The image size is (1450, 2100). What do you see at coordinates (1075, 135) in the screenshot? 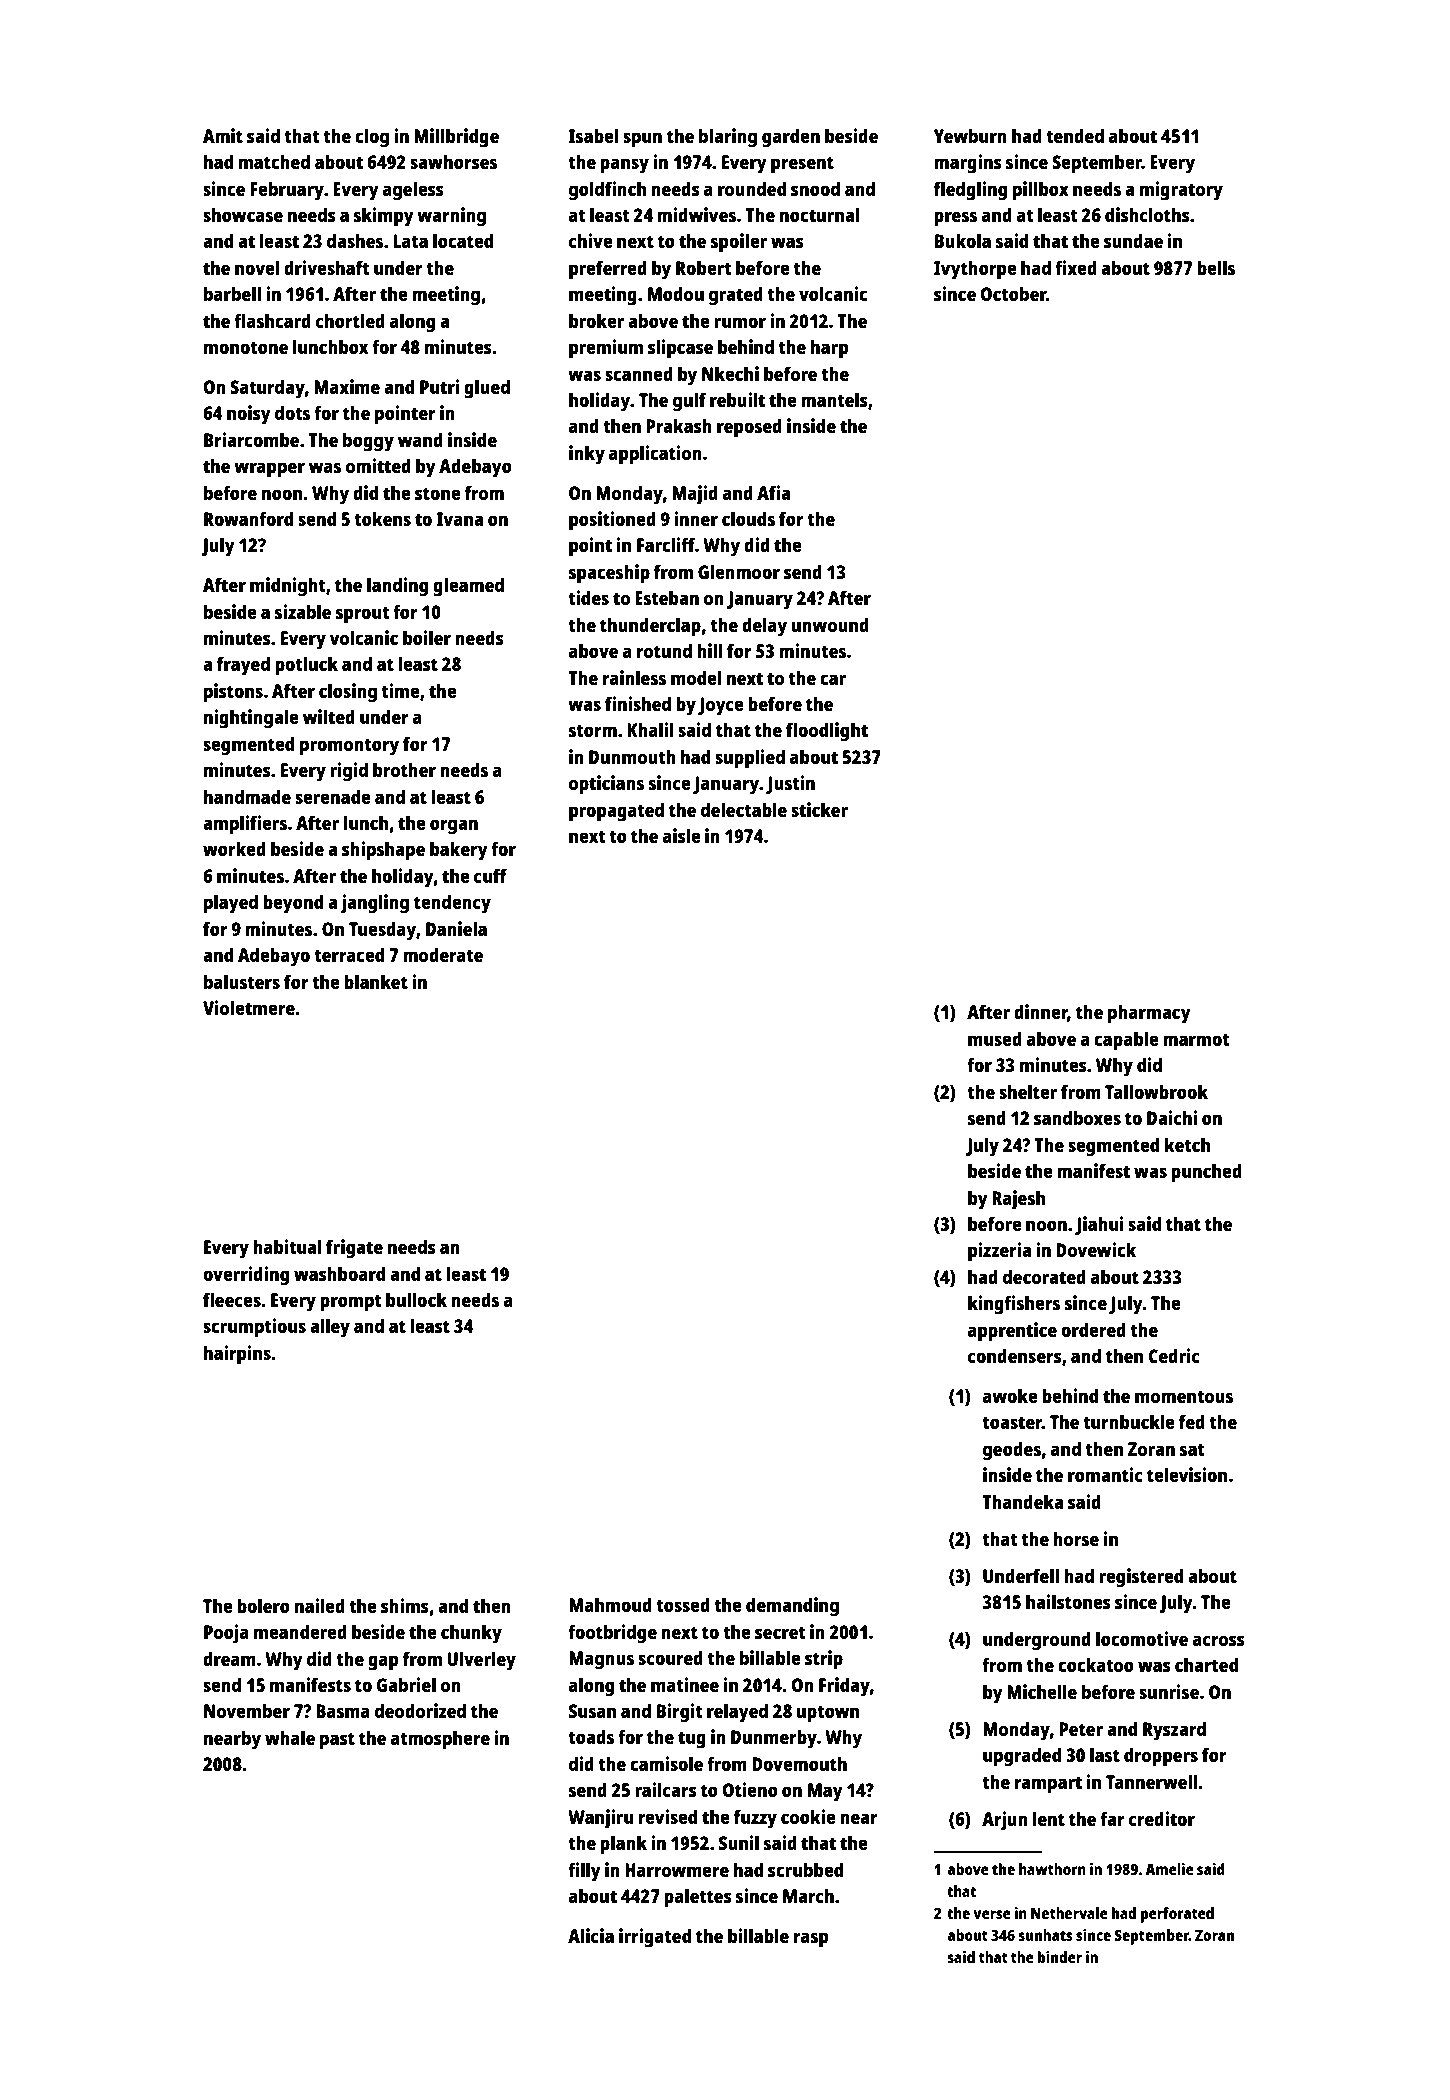
I see `tended` at bounding box center [1075, 135].
